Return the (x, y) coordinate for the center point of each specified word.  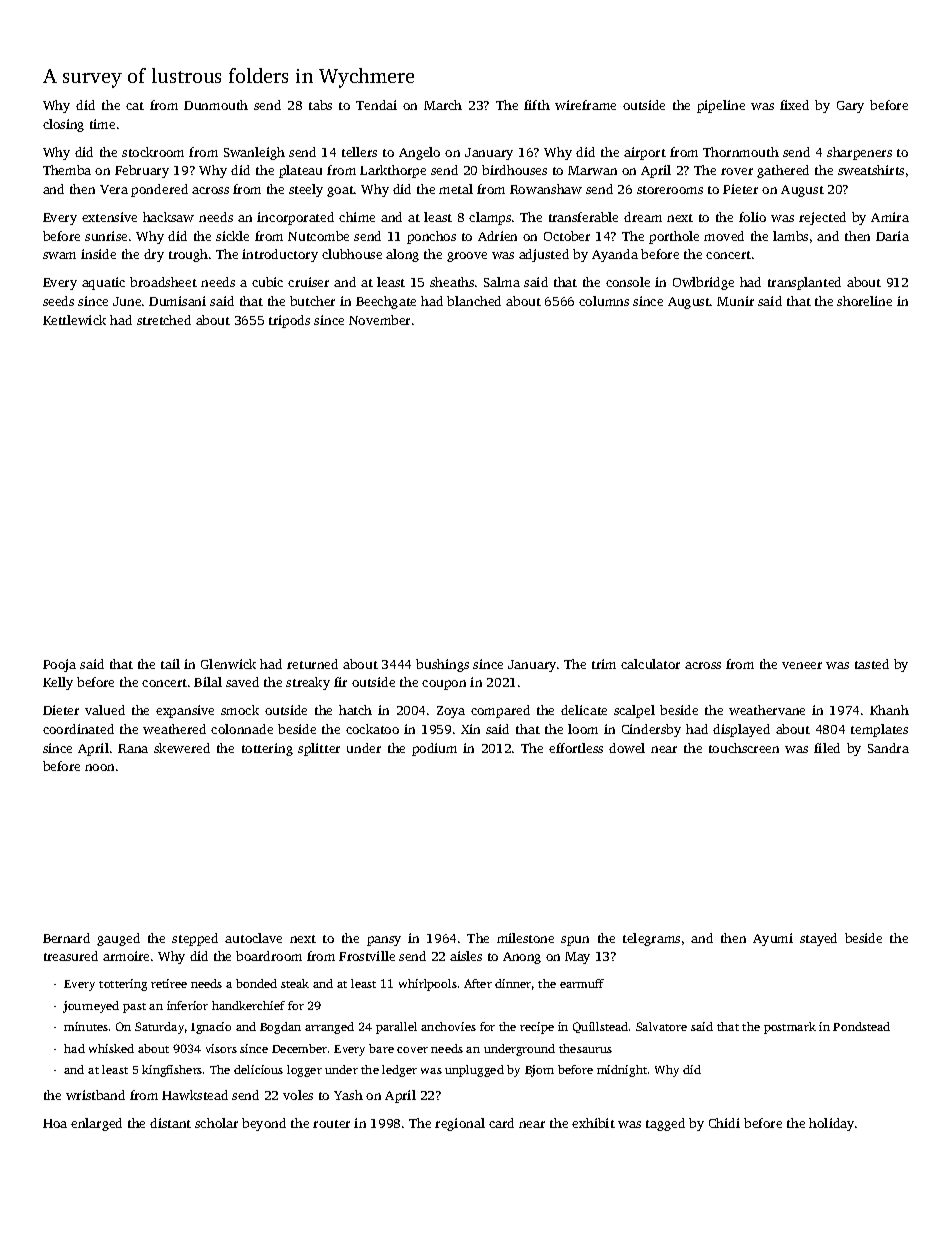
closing (63, 125)
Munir (735, 301)
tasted (872, 664)
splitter (319, 749)
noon (99, 767)
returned (312, 664)
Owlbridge (703, 283)
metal (456, 189)
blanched (474, 301)
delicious (258, 1069)
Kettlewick (74, 320)
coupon (444, 685)
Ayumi (773, 939)
